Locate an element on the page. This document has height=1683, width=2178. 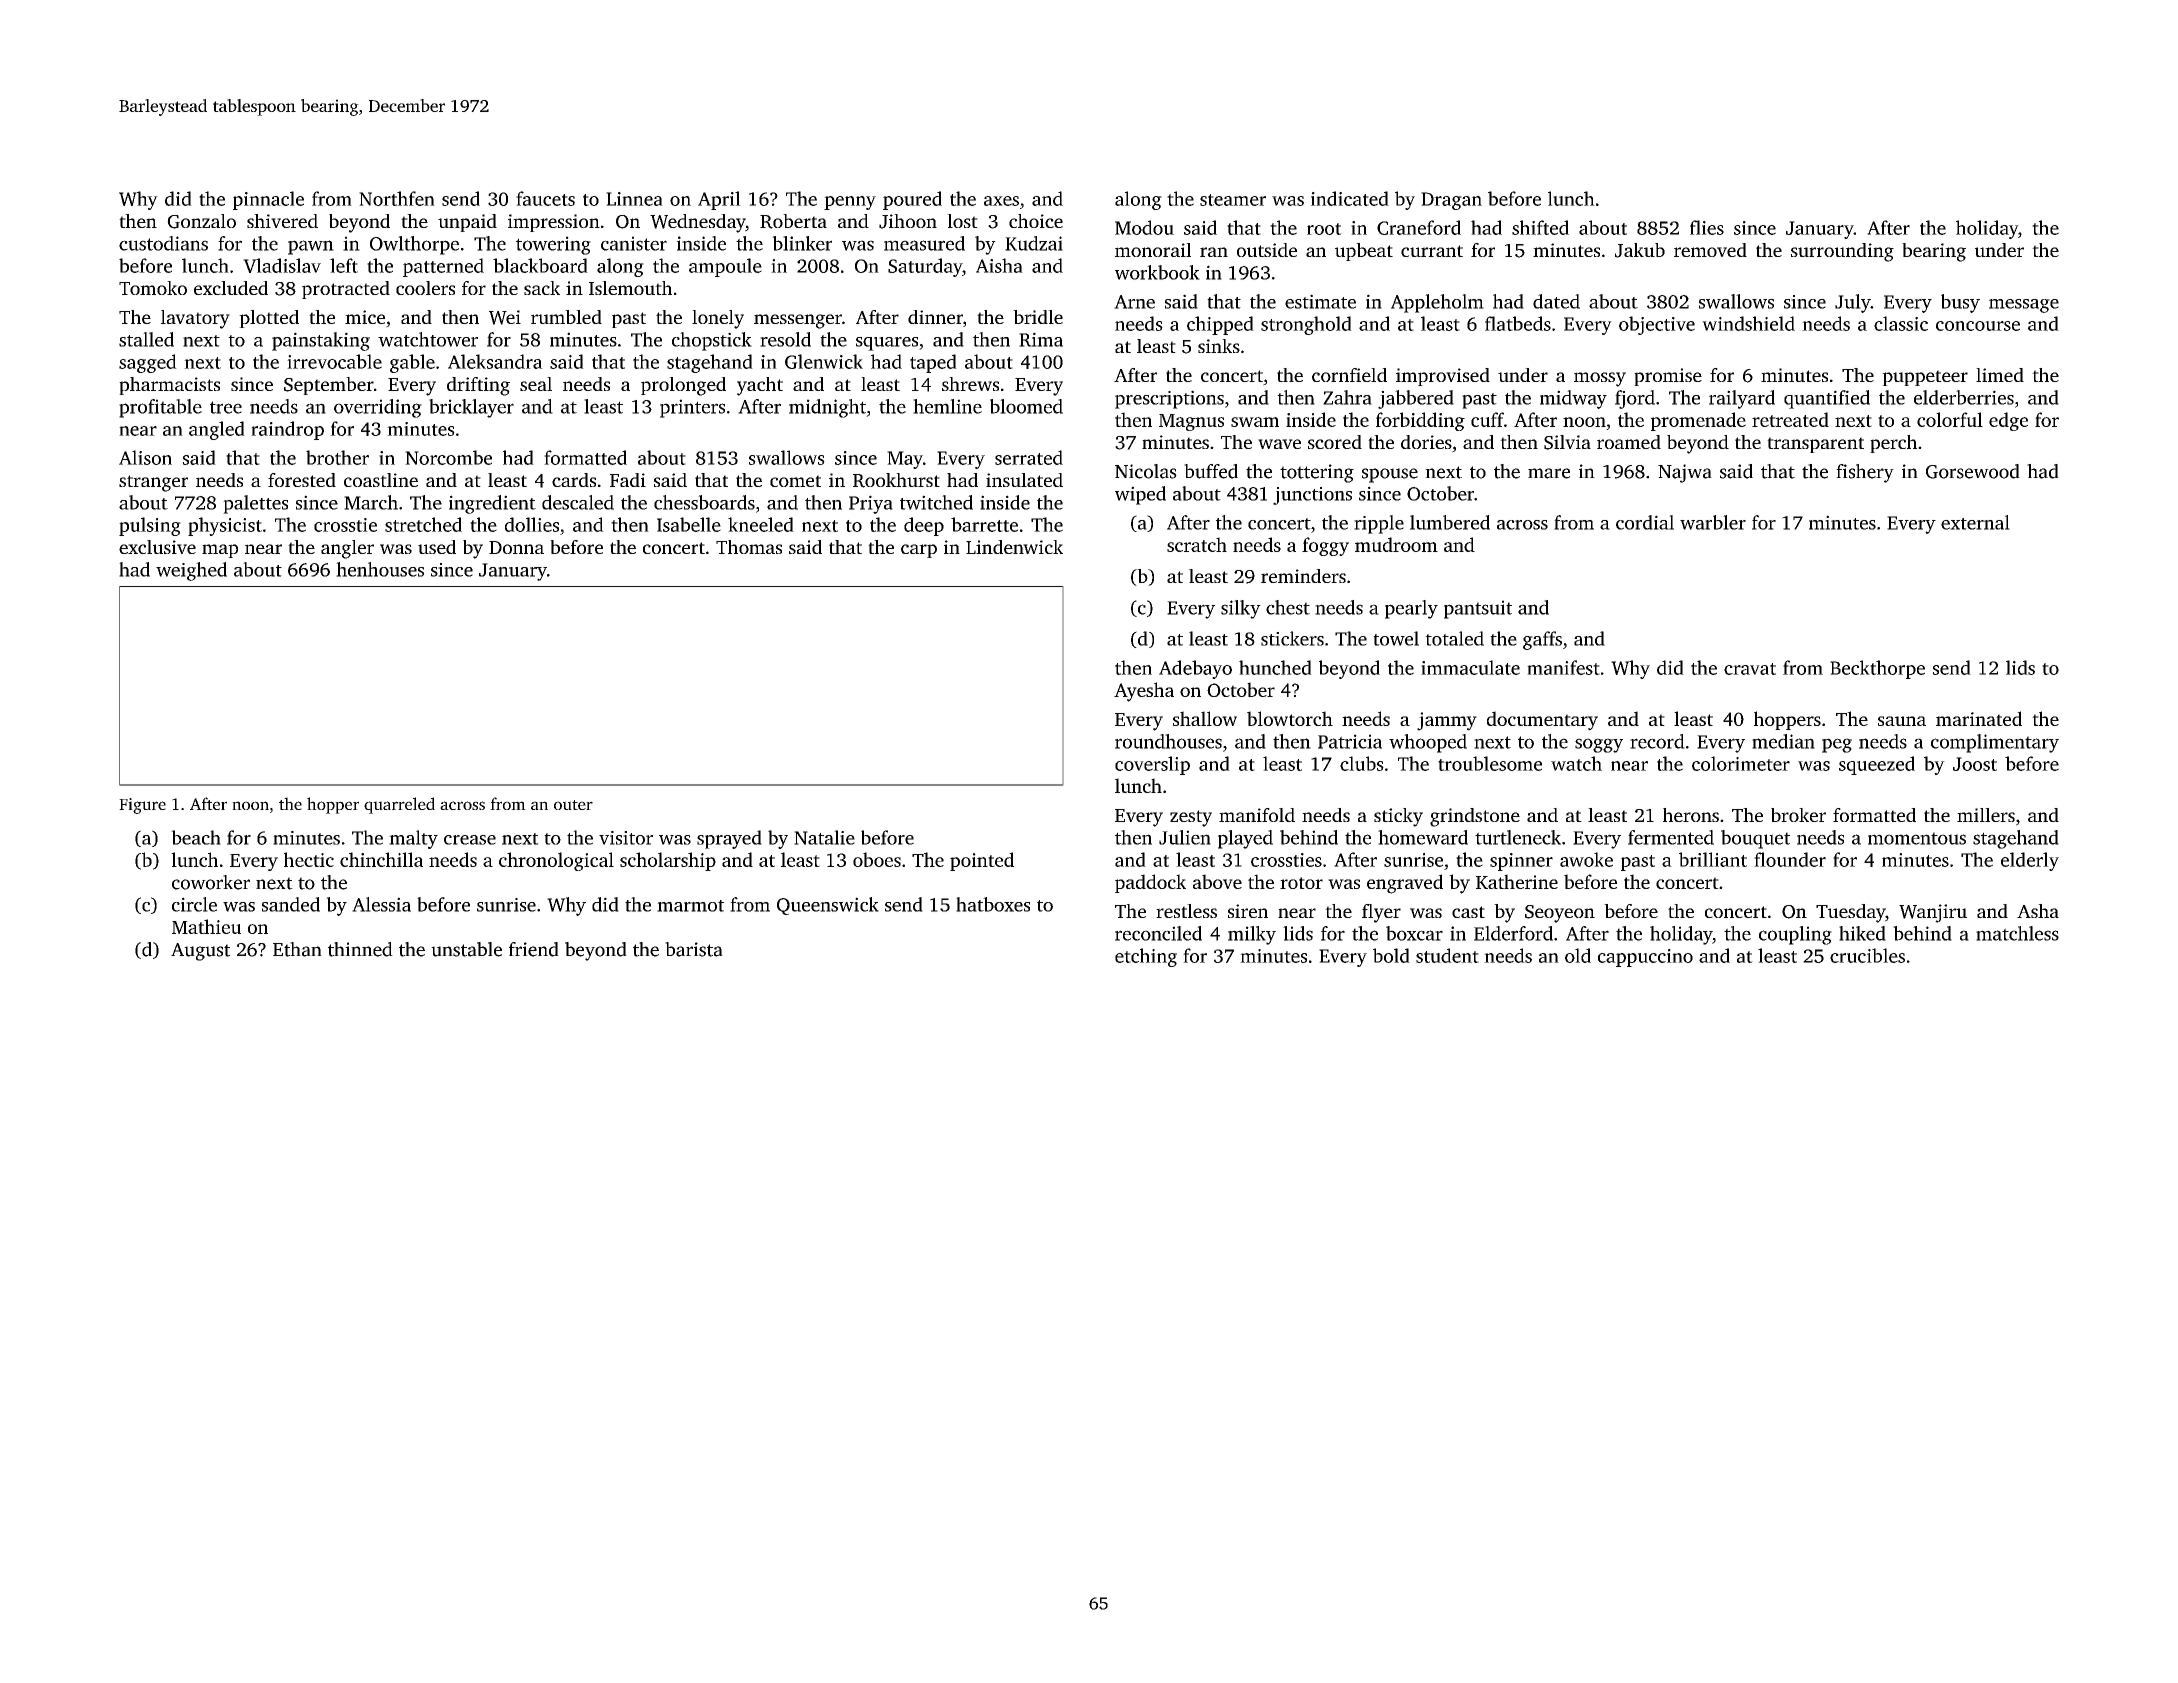
friend is located at coordinates (534, 949).
